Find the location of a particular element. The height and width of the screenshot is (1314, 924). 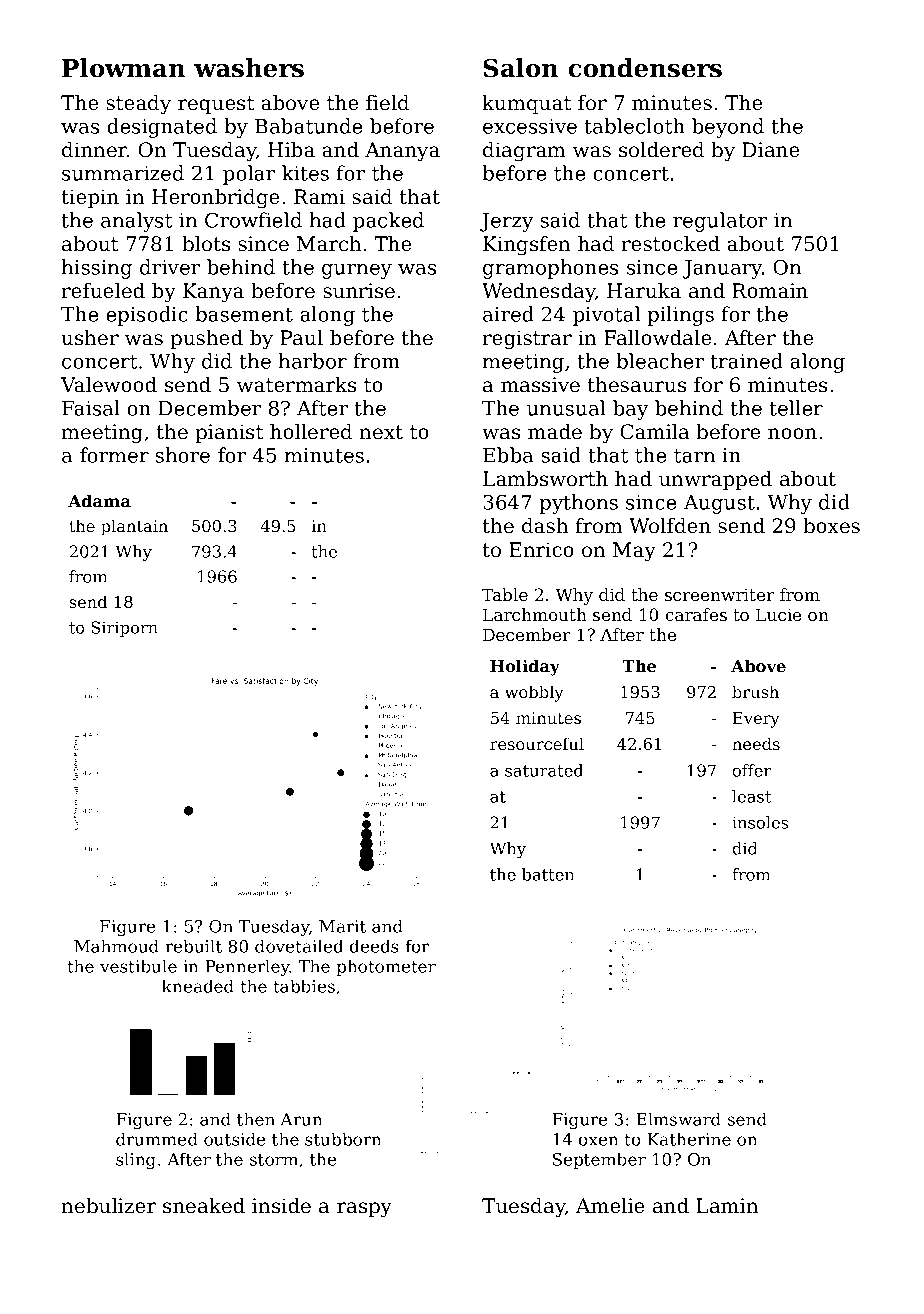

harbor is located at coordinates (313, 361).
